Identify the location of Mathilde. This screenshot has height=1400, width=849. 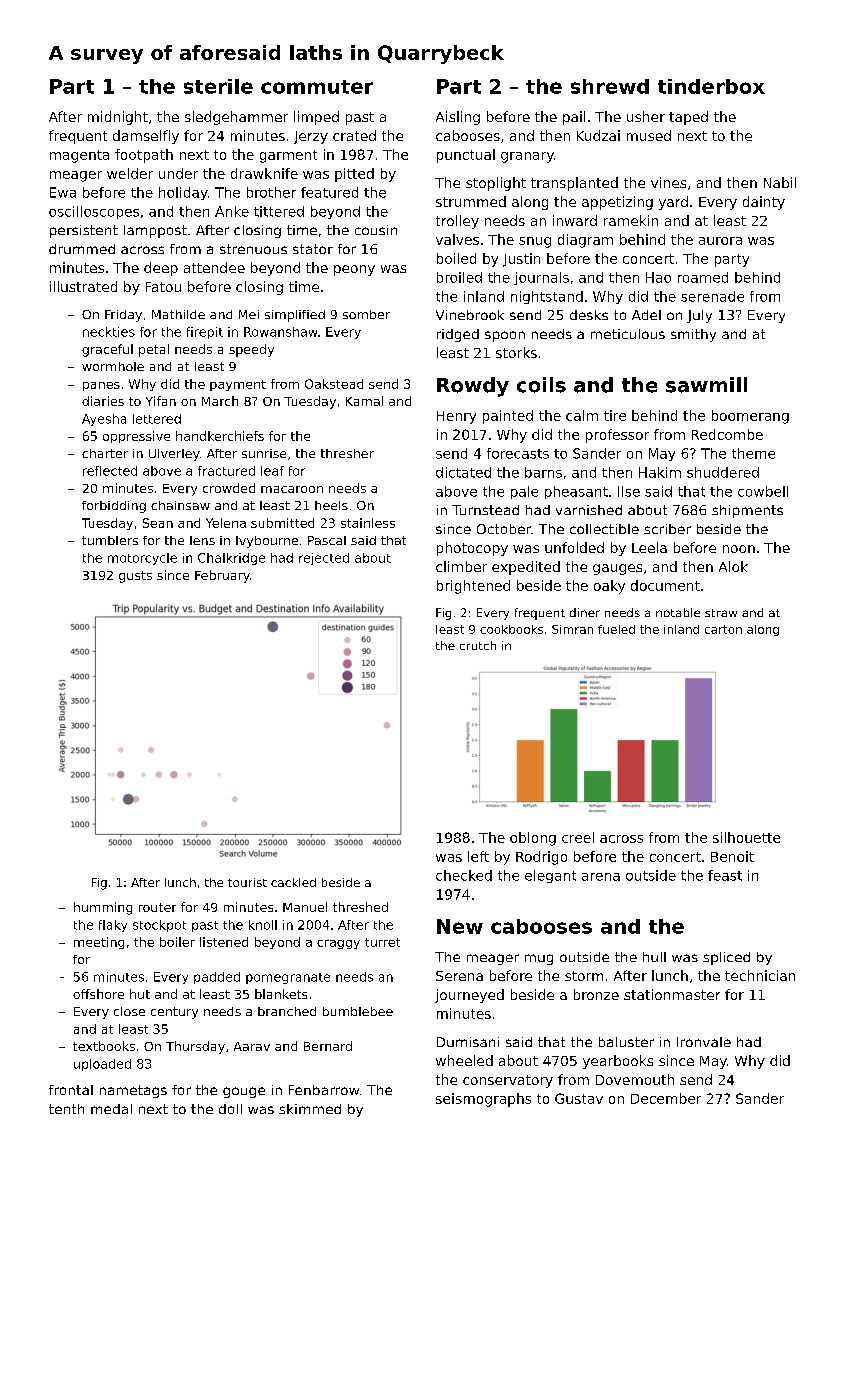
(178, 314).
